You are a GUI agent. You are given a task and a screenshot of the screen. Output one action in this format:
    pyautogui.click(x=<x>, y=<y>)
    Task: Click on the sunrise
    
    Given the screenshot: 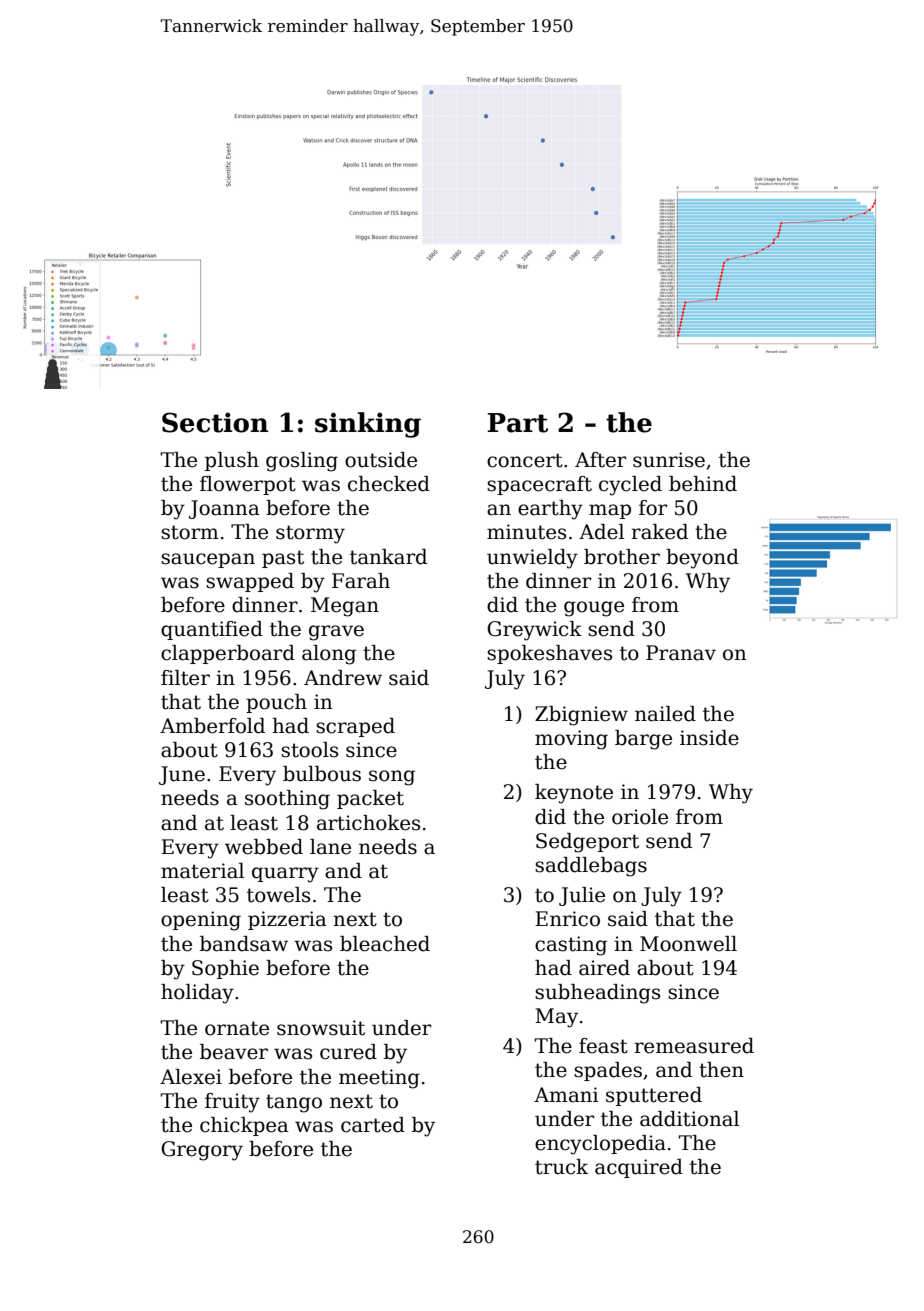 What is the action you would take?
    pyautogui.click(x=669, y=460)
